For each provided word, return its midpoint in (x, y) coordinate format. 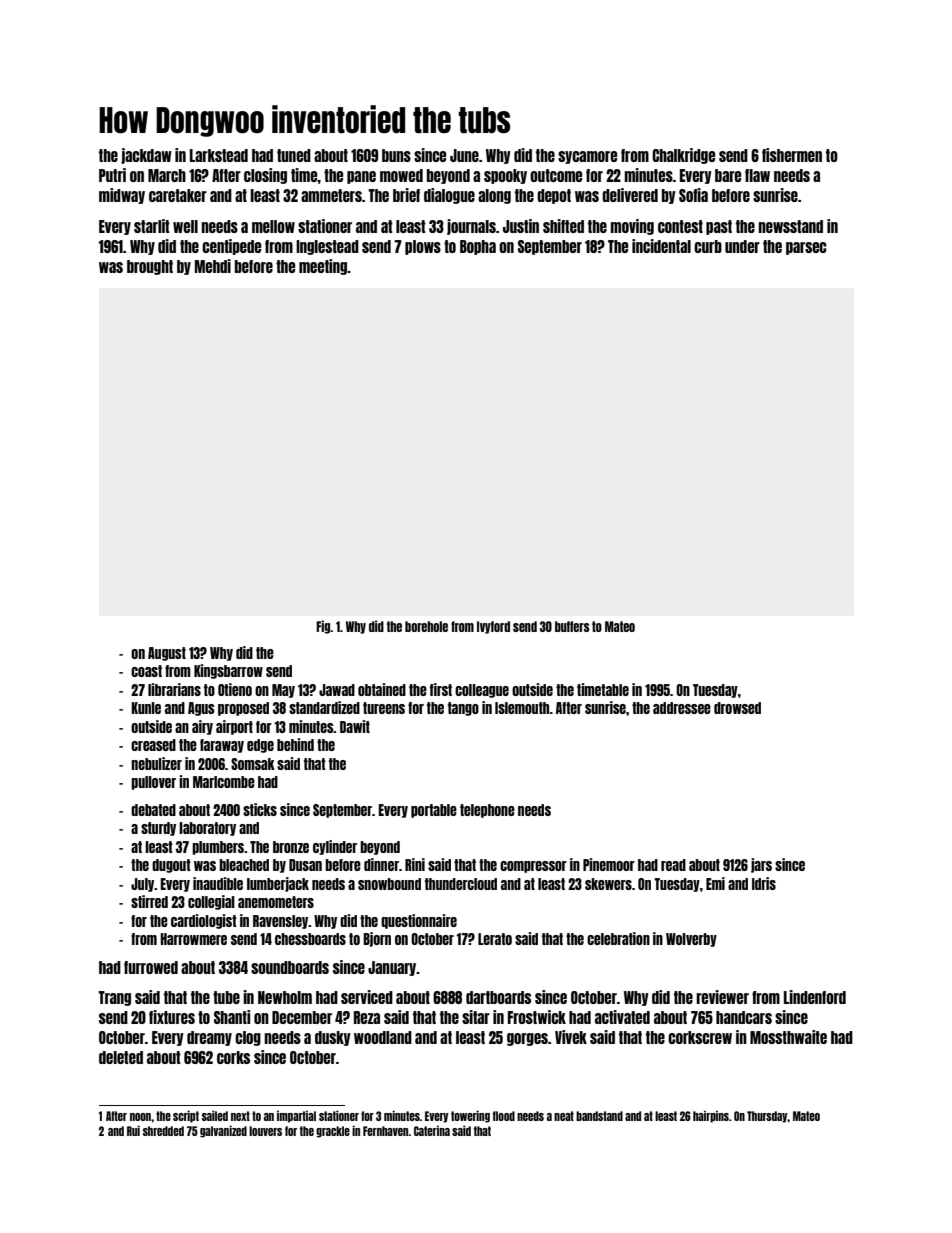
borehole (426, 626)
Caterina (432, 1130)
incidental (661, 246)
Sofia (693, 195)
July (142, 885)
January (392, 968)
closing (265, 176)
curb (708, 246)
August (167, 654)
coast (146, 671)
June (464, 155)
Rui (133, 1130)
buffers (572, 626)
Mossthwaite (788, 1037)
